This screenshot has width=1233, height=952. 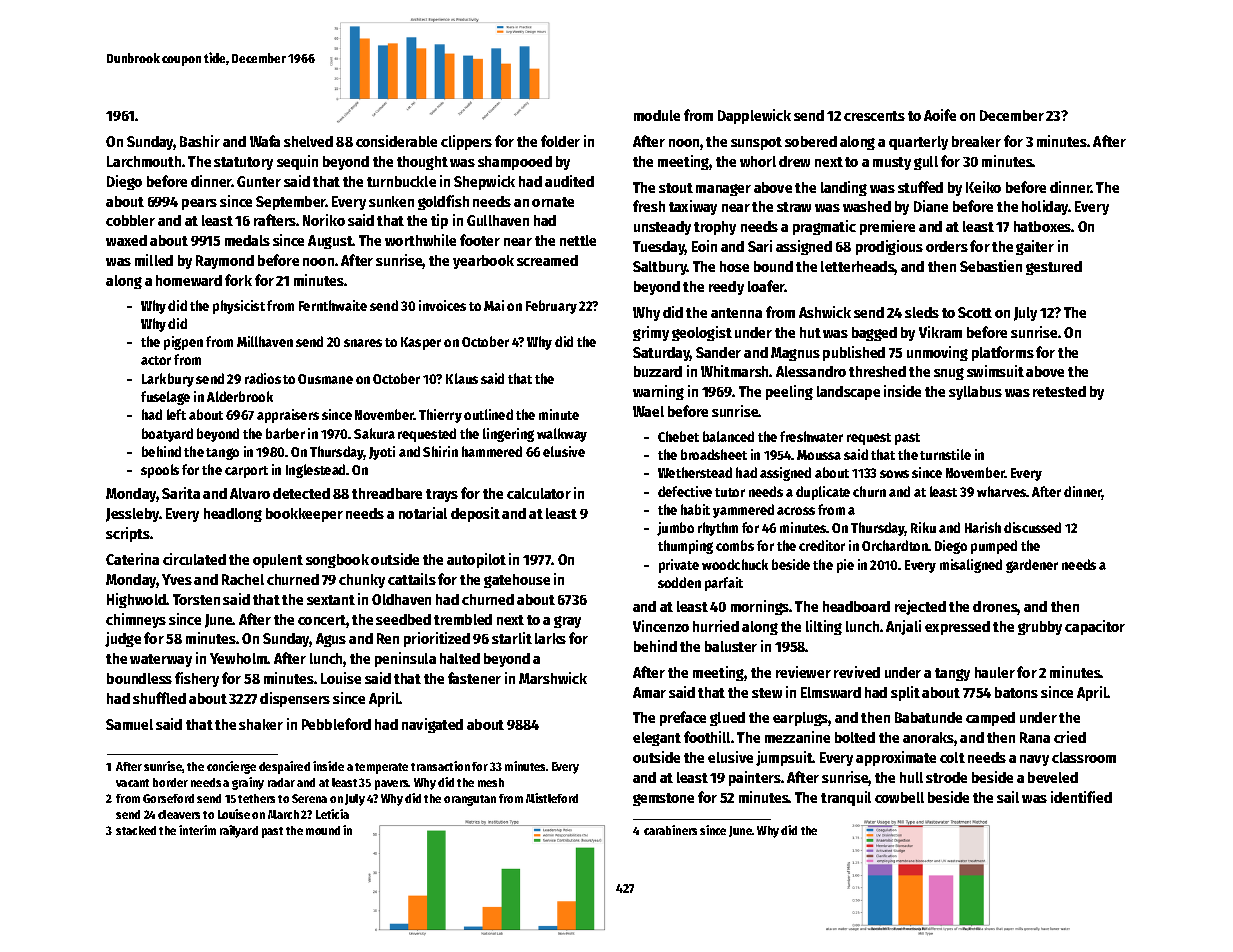 I want to click on concierge, so click(x=231, y=767).
